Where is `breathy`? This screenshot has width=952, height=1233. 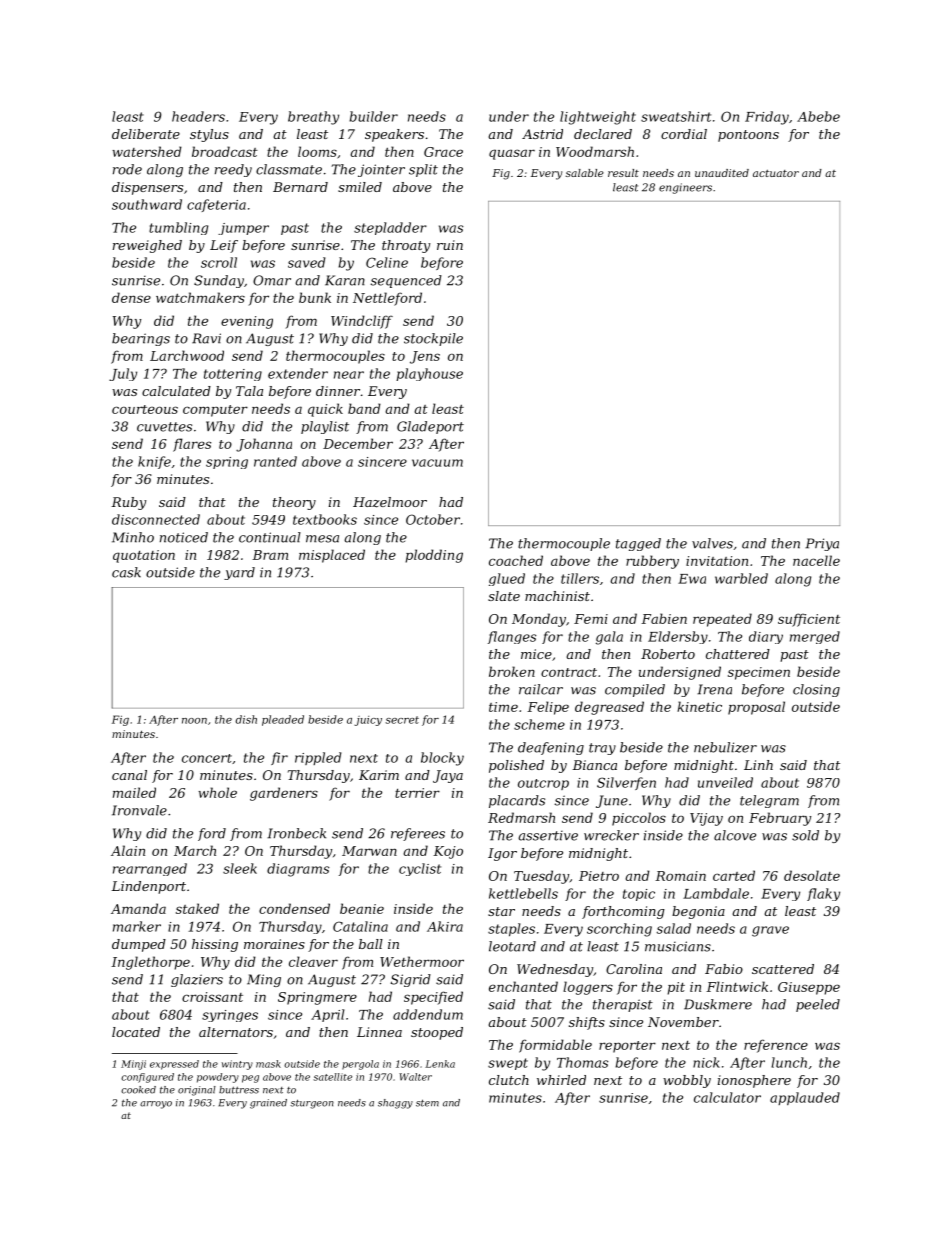
breathy is located at coordinates (313, 118).
